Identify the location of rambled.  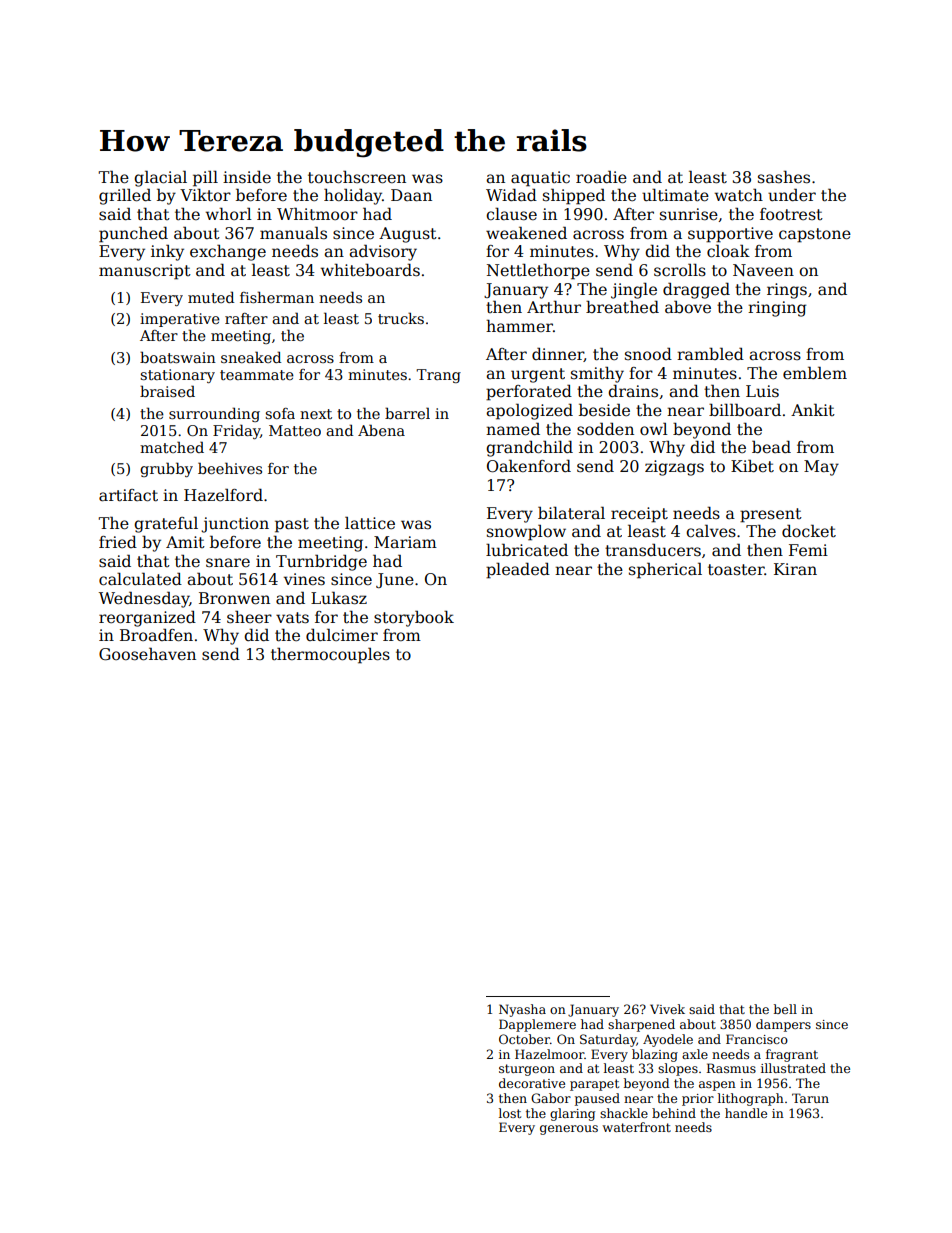
(710, 353).
